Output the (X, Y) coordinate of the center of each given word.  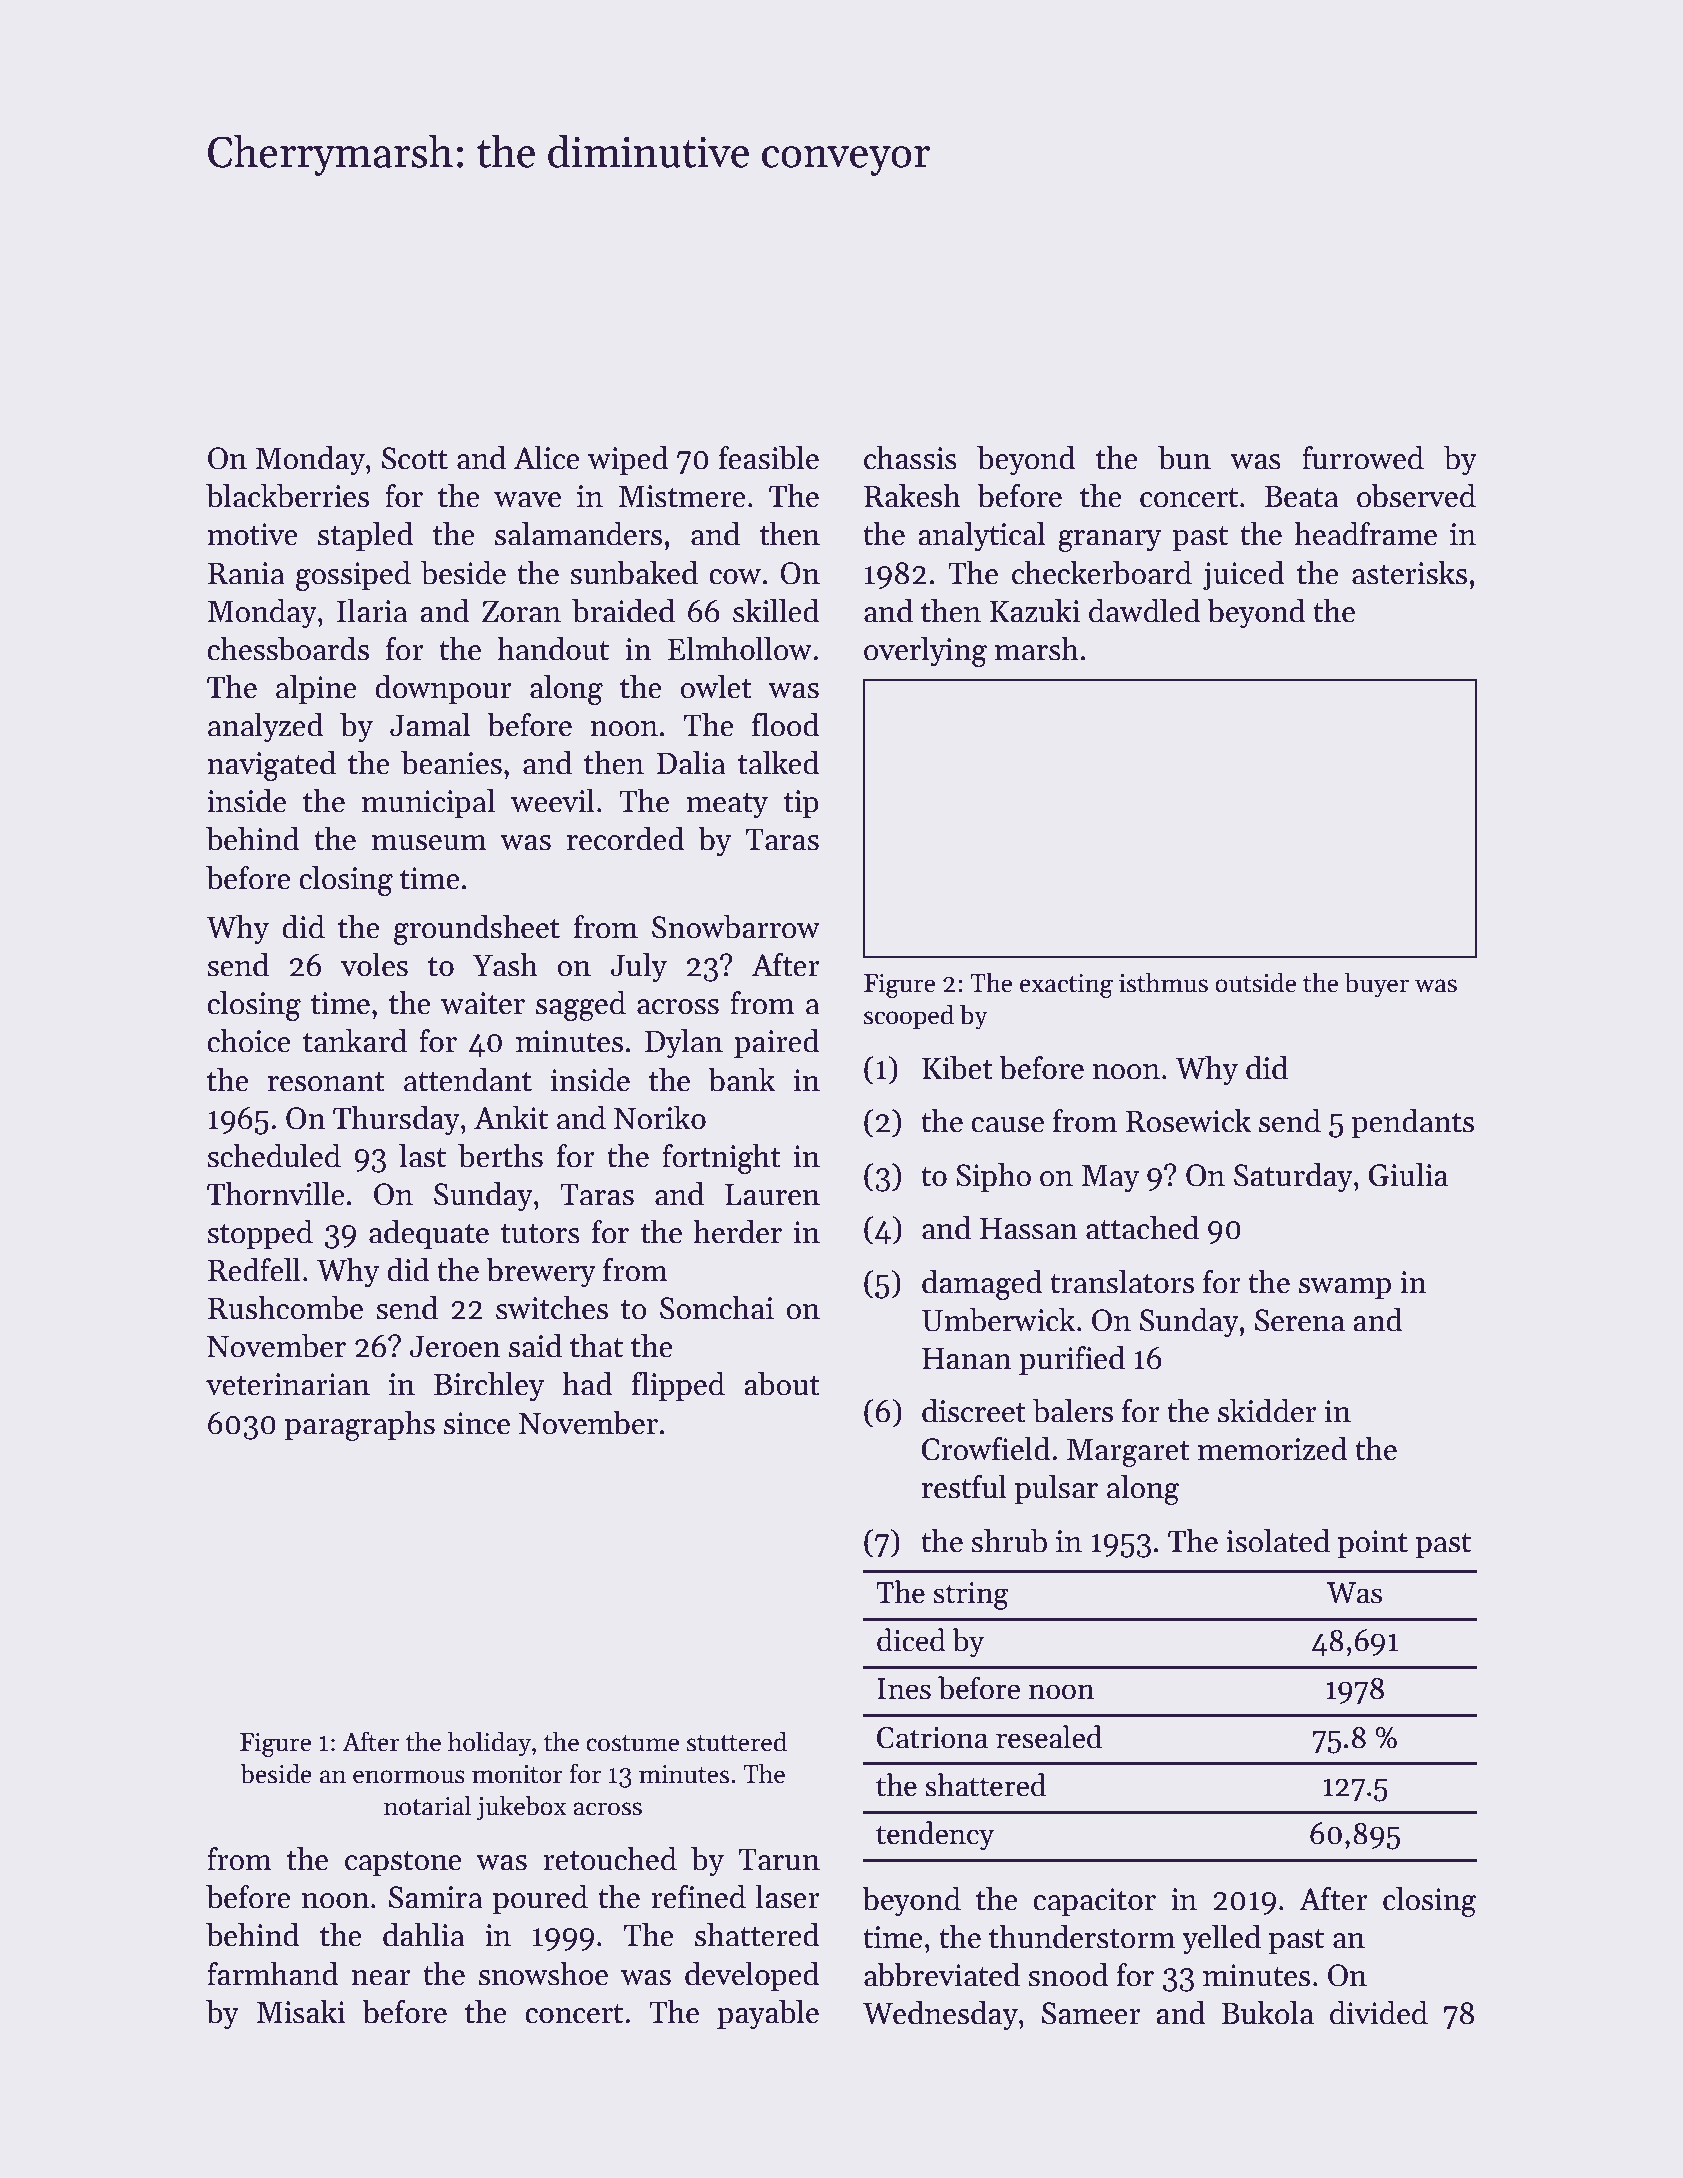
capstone (403, 1863)
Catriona (932, 1738)
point (1373, 1544)
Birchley (489, 1387)
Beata (1301, 496)
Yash (505, 965)
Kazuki (1034, 611)
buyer (1377, 985)
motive (252, 534)
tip (801, 804)
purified (1072, 1360)
